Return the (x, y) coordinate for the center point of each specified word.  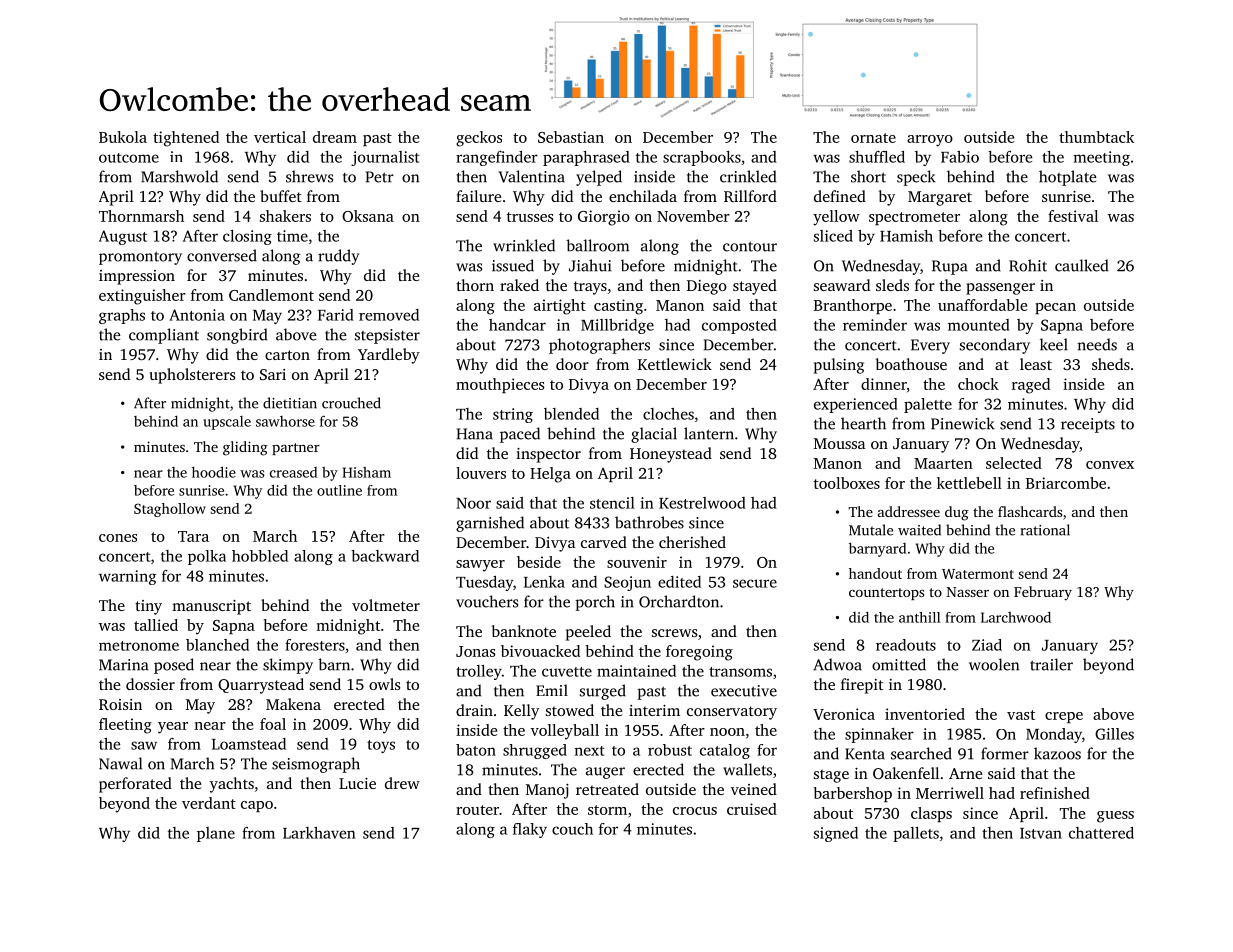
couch (572, 829)
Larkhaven (319, 833)
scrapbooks (702, 158)
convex (1110, 465)
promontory (140, 258)
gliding (245, 448)
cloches (668, 414)
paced (520, 435)
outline (339, 490)
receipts (1088, 425)
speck (916, 178)
